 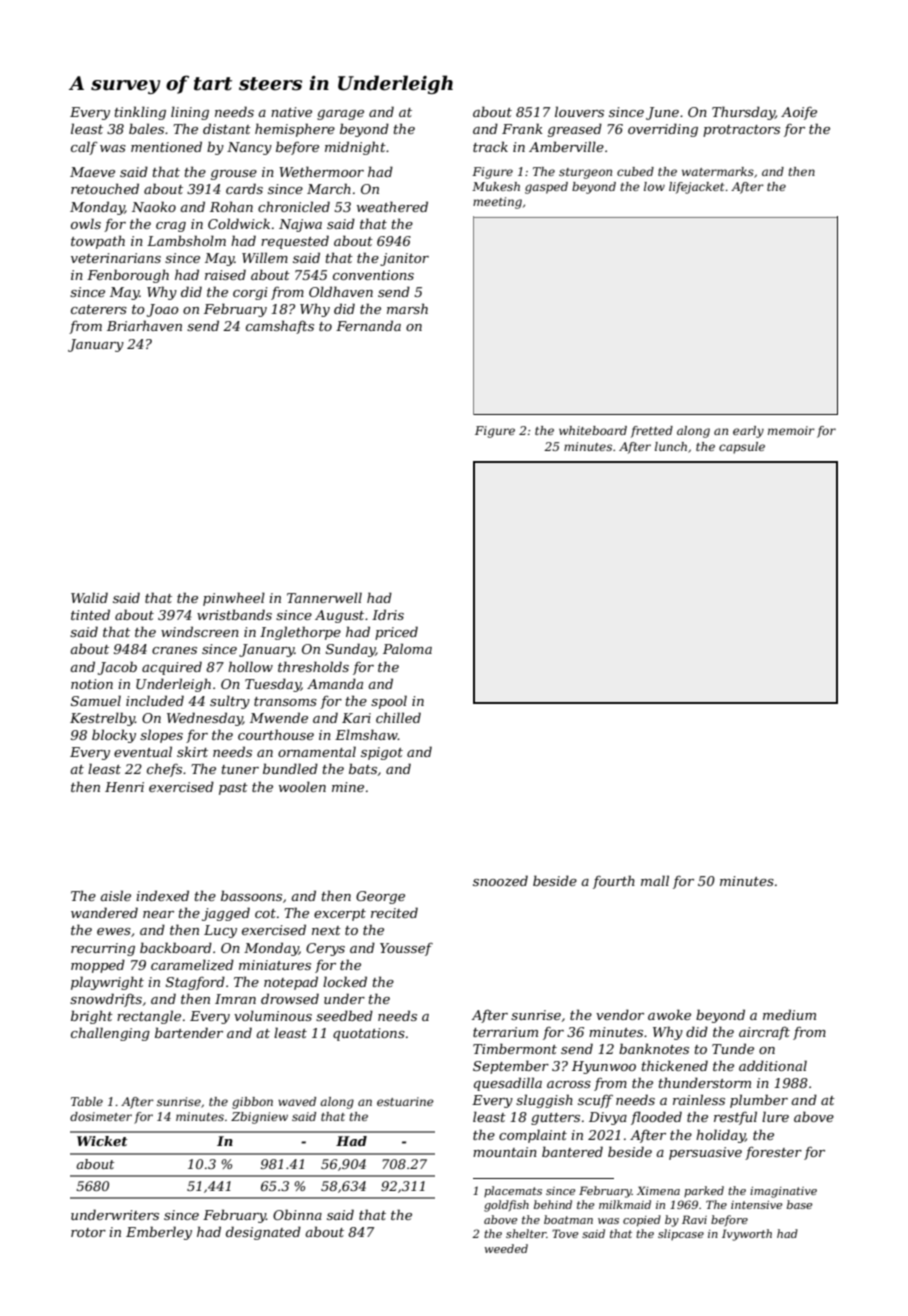 I want to click on whiteboard, so click(x=593, y=430).
